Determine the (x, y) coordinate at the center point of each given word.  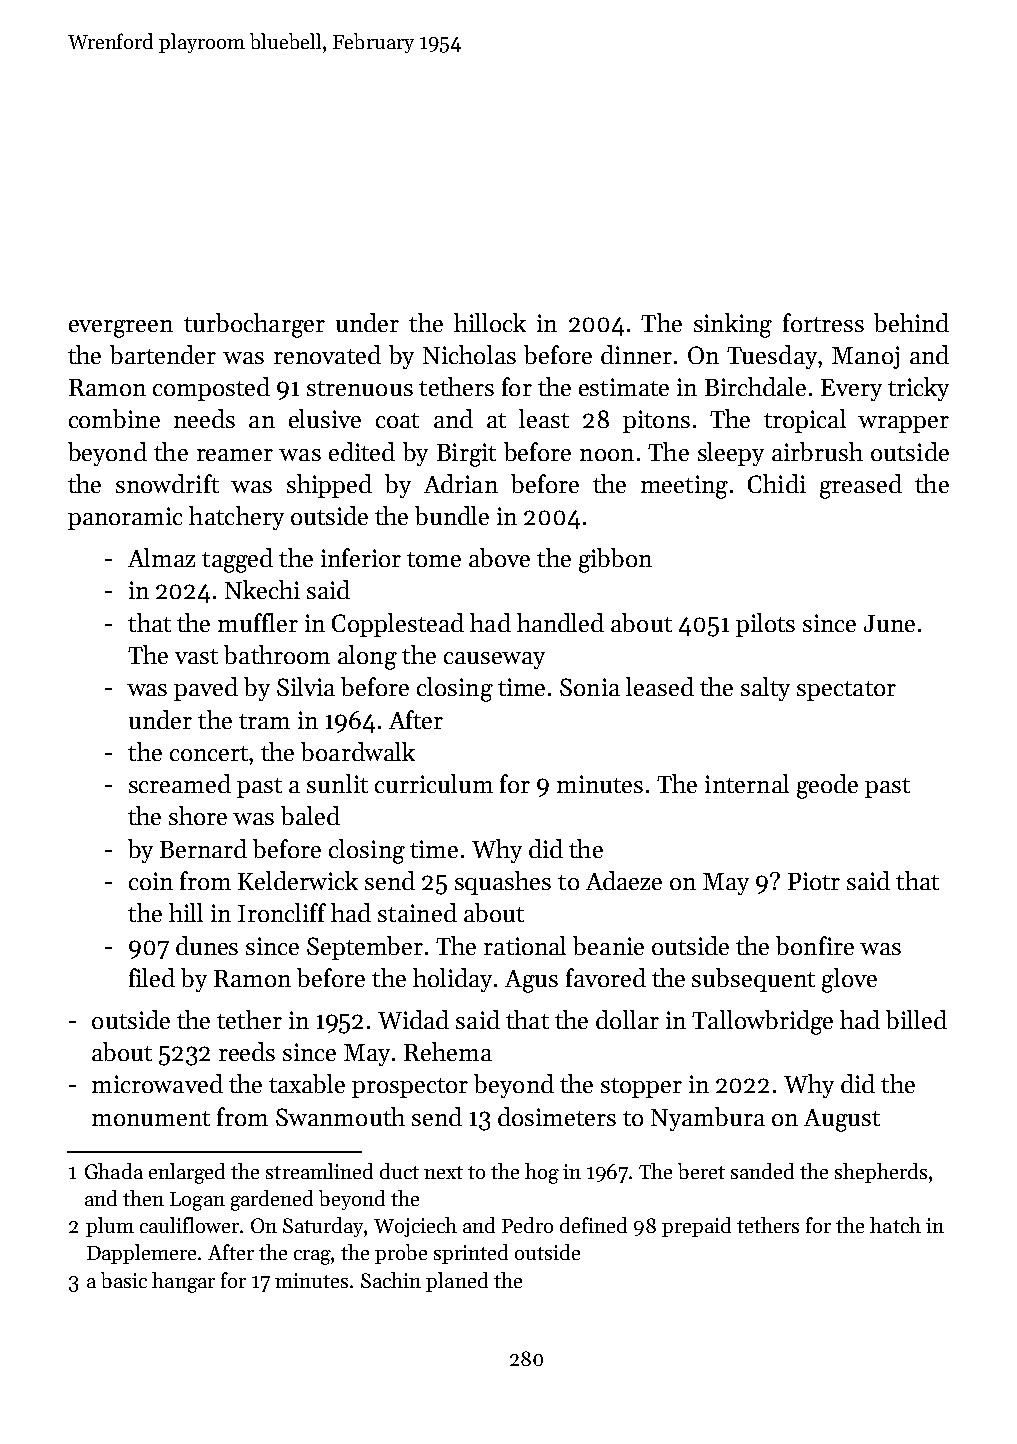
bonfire (815, 945)
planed (457, 1282)
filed (152, 977)
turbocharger (254, 325)
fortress (823, 322)
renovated (327, 354)
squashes (503, 883)
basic (124, 1280)
